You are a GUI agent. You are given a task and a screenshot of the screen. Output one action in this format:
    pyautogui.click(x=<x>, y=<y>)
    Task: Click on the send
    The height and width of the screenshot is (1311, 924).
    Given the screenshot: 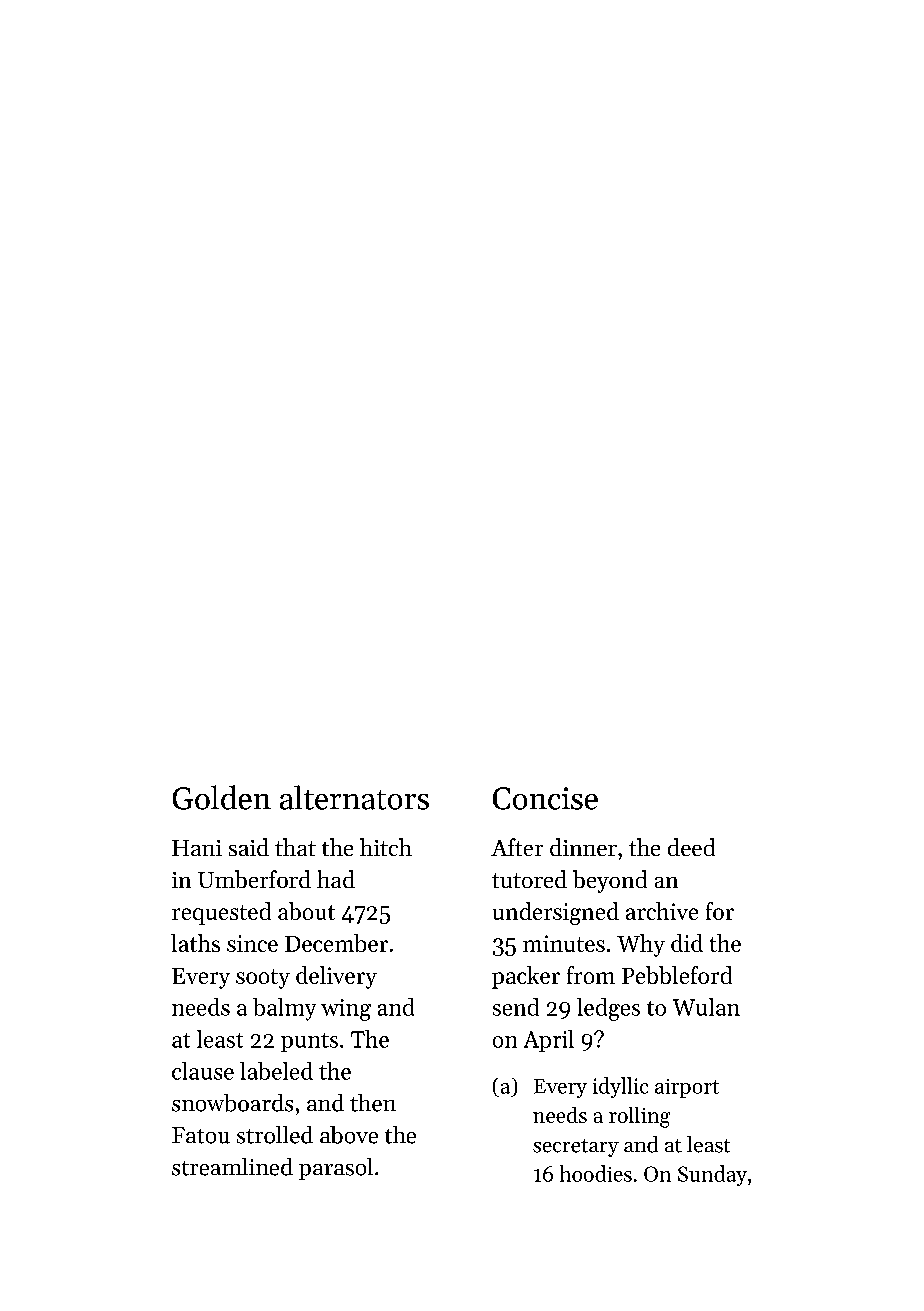 What is the action you would take?
    pyautogui.click(x=516, y=1007)
